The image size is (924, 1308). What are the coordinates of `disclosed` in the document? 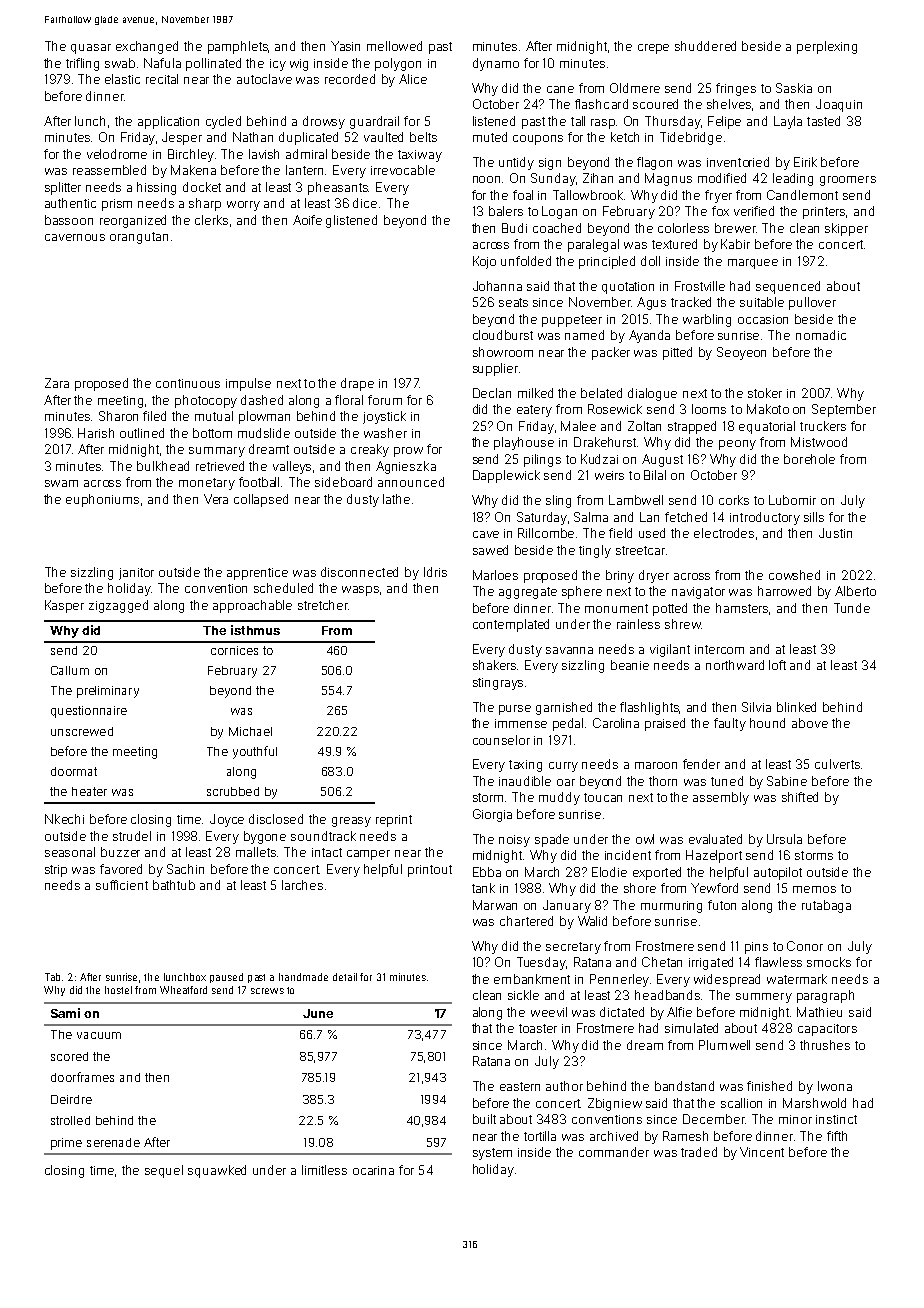 It's located at (276, 819).
